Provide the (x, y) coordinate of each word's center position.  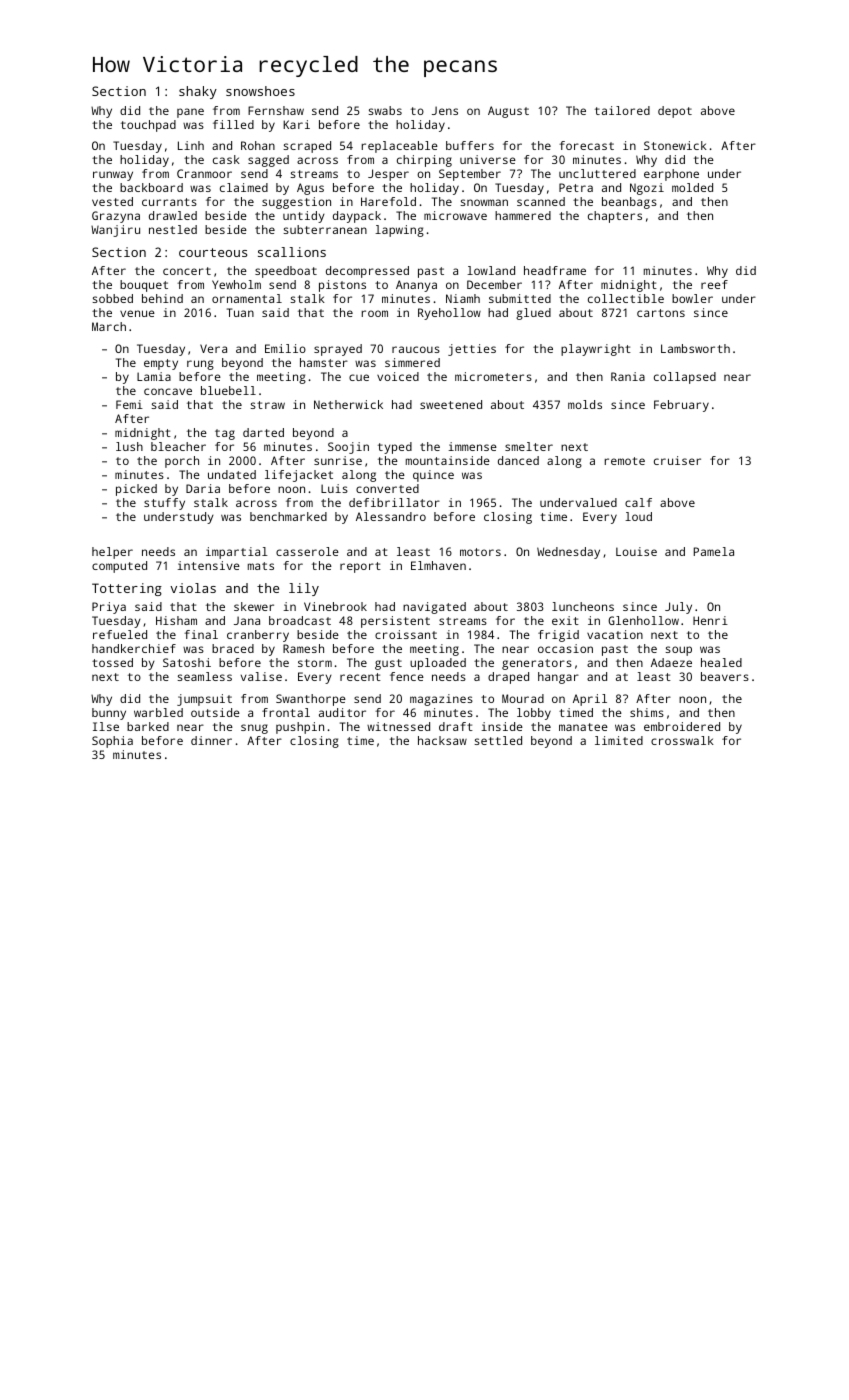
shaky (198, 92)
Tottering (127, 589)
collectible (626, 298)
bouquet (144, 286)
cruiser (677, 460)
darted (263, 432)
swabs (385, 110)
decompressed (367, 272)
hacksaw (442, 740)
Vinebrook (335, 606)
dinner (211, 740)
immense (472, 446)
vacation (615, 634)
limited (619, 740)
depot (675, 112)
